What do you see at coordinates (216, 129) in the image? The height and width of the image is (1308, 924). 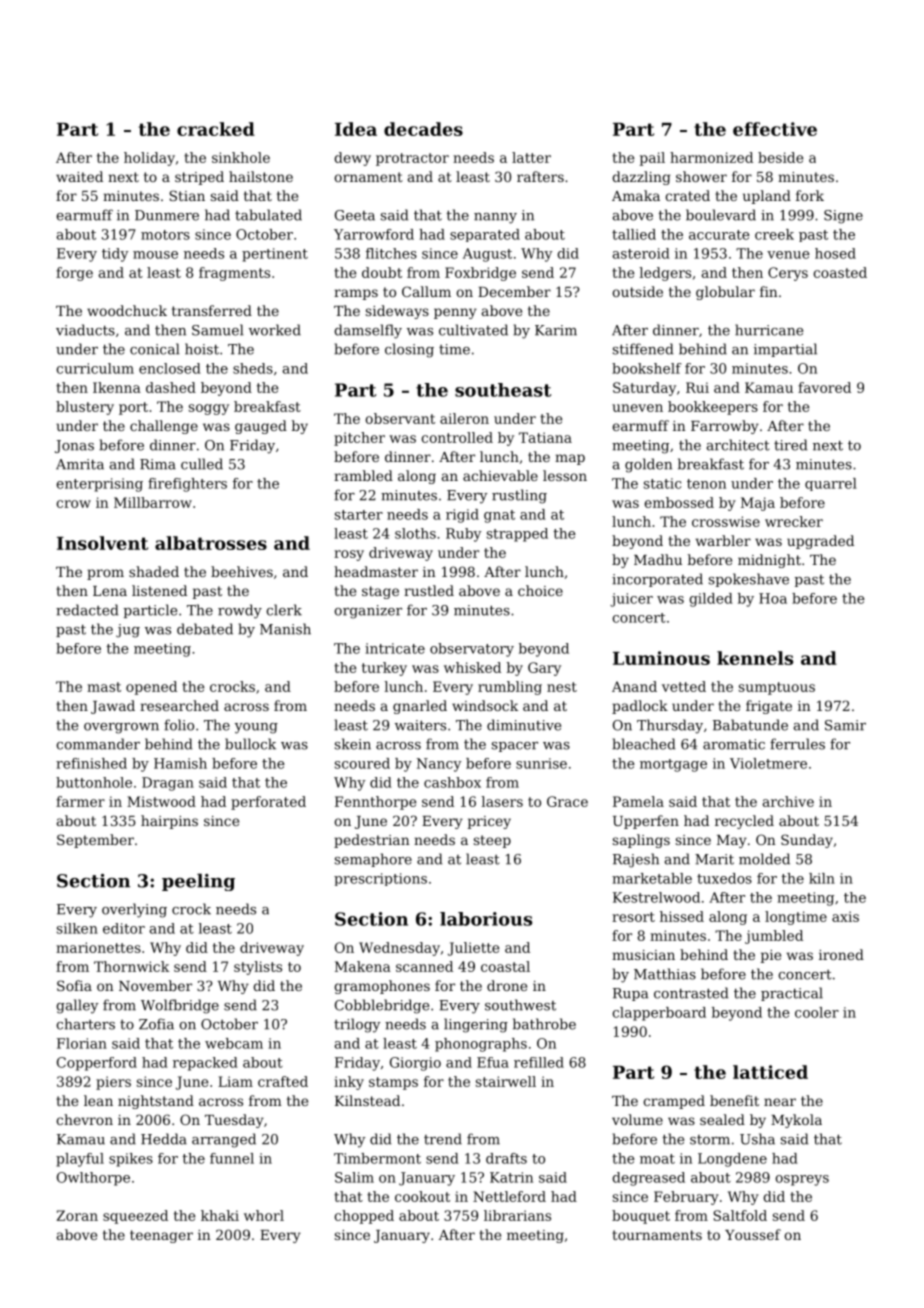 I see `cracked` at bounding box center [216, 129].
